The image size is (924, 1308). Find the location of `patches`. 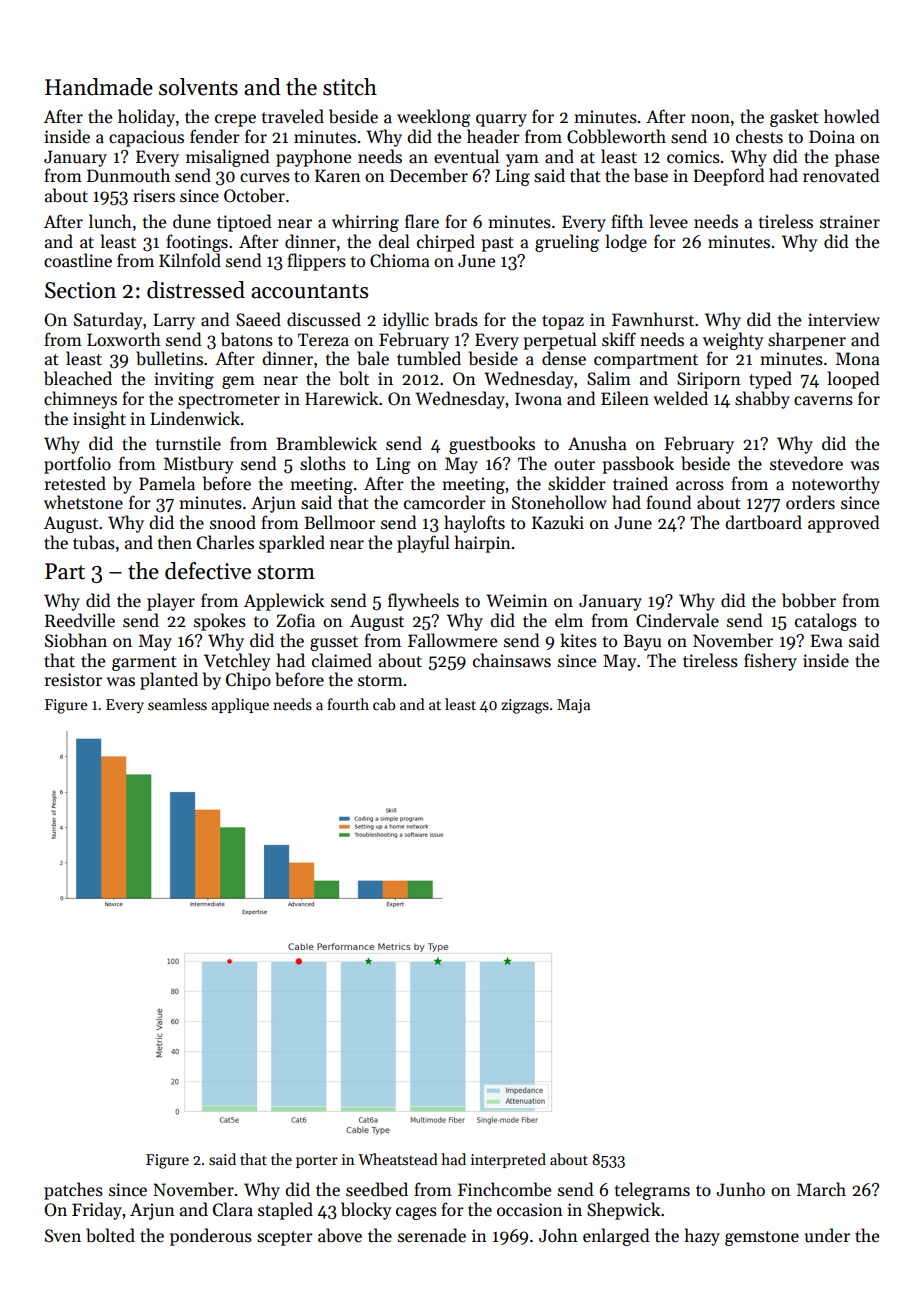

patches is located at coordinates (73, 1191).
